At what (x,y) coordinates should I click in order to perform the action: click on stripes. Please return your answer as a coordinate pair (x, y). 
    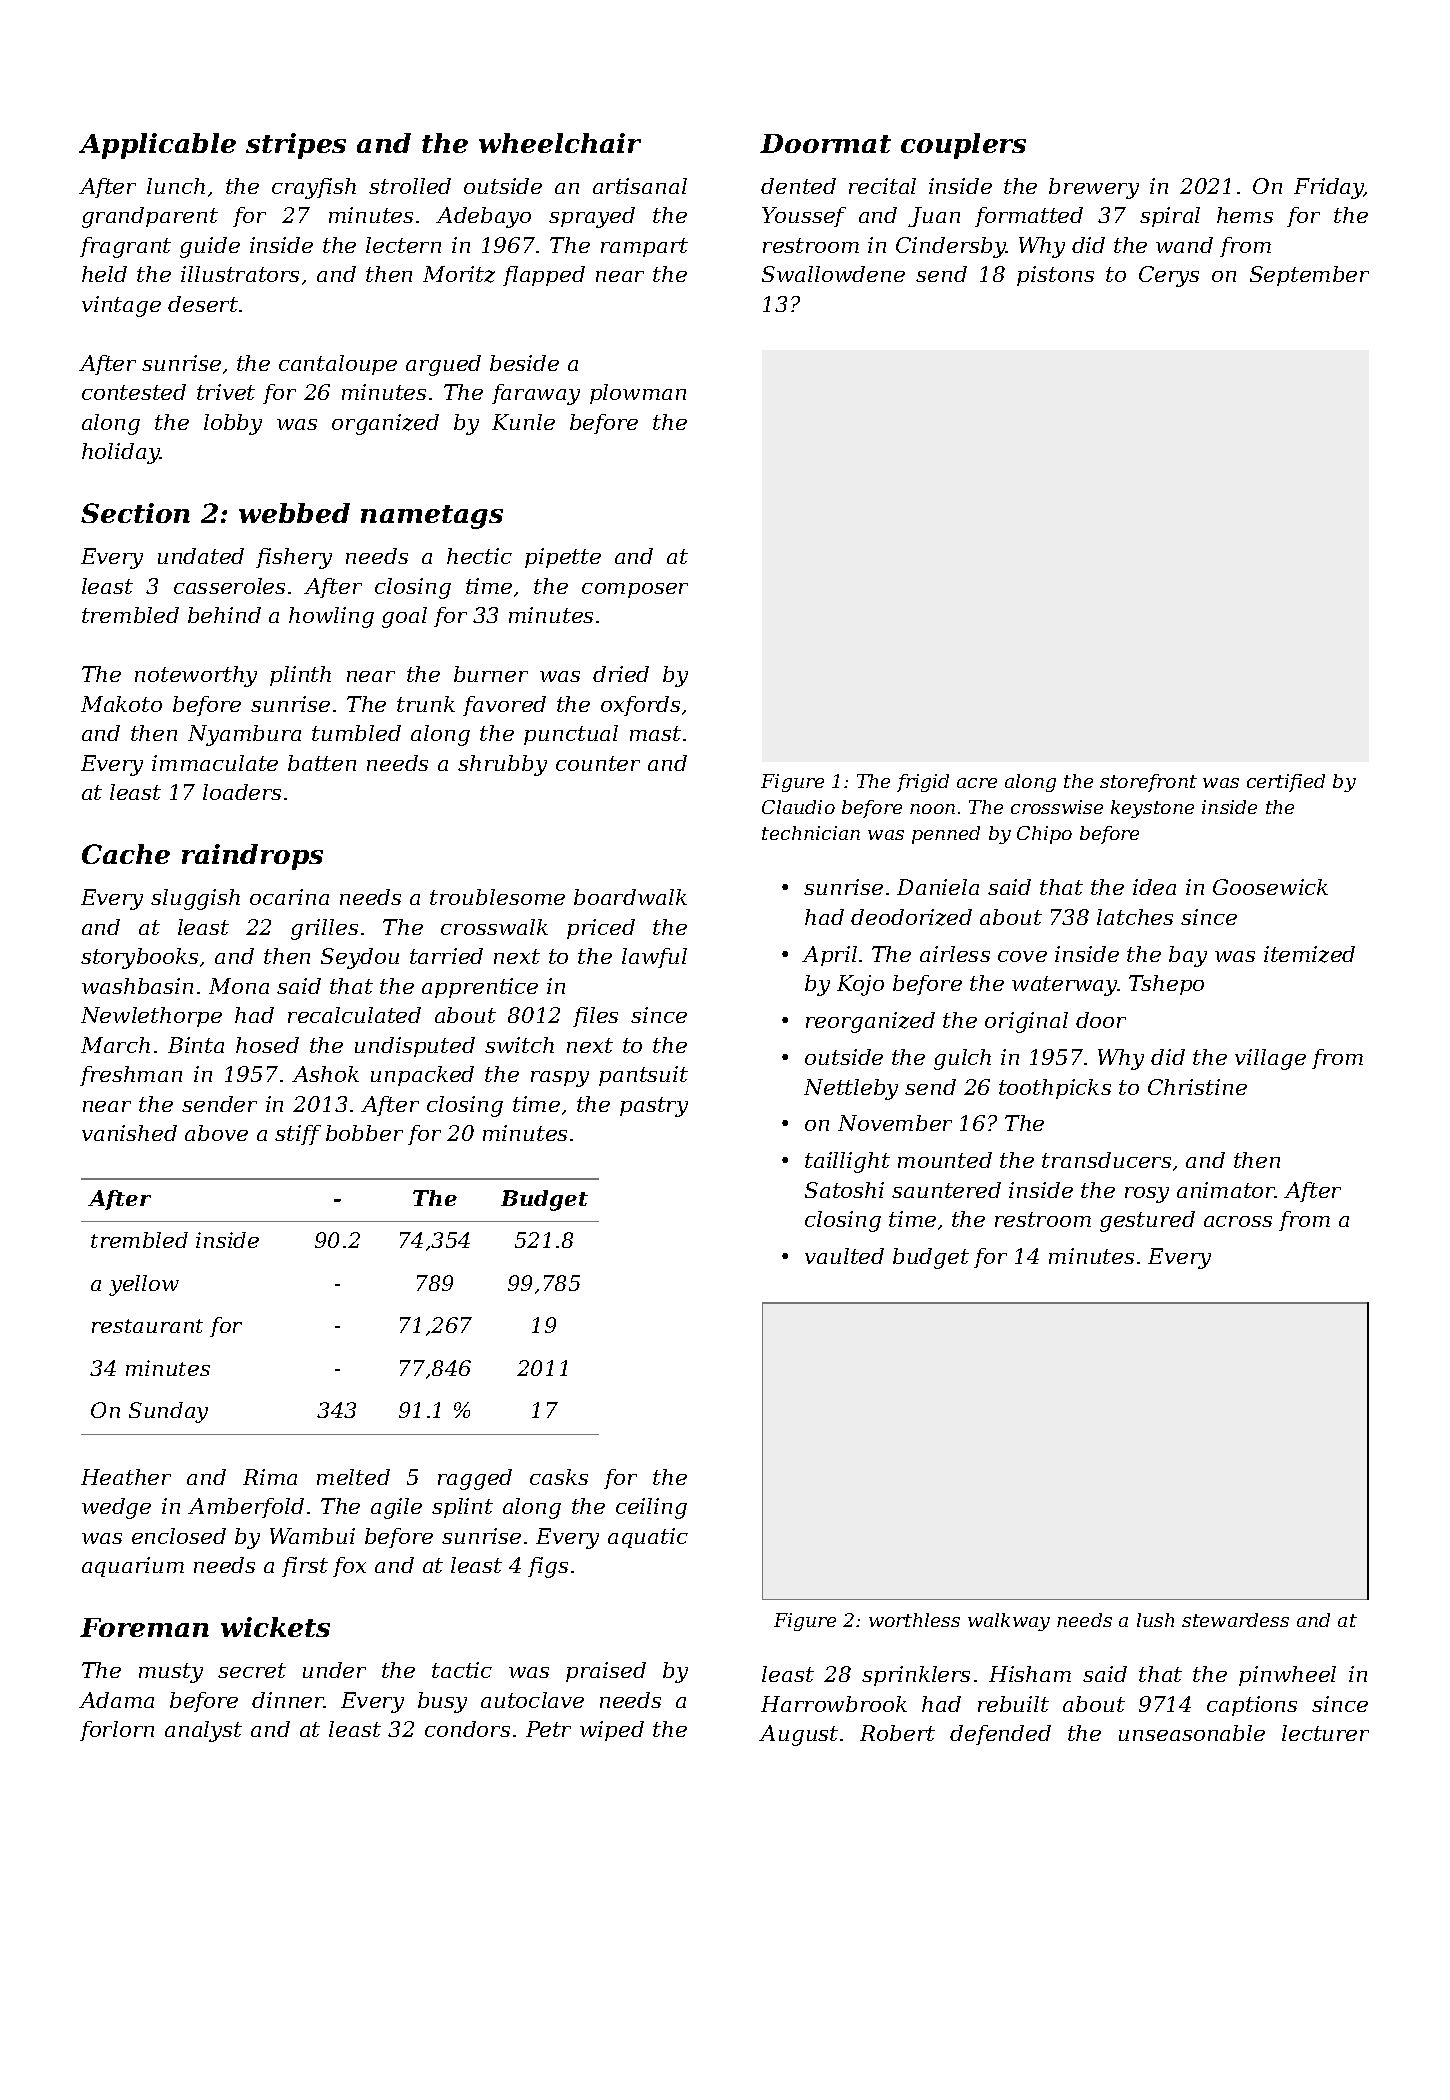
    Looking at the image, I should click on (296, 146).
